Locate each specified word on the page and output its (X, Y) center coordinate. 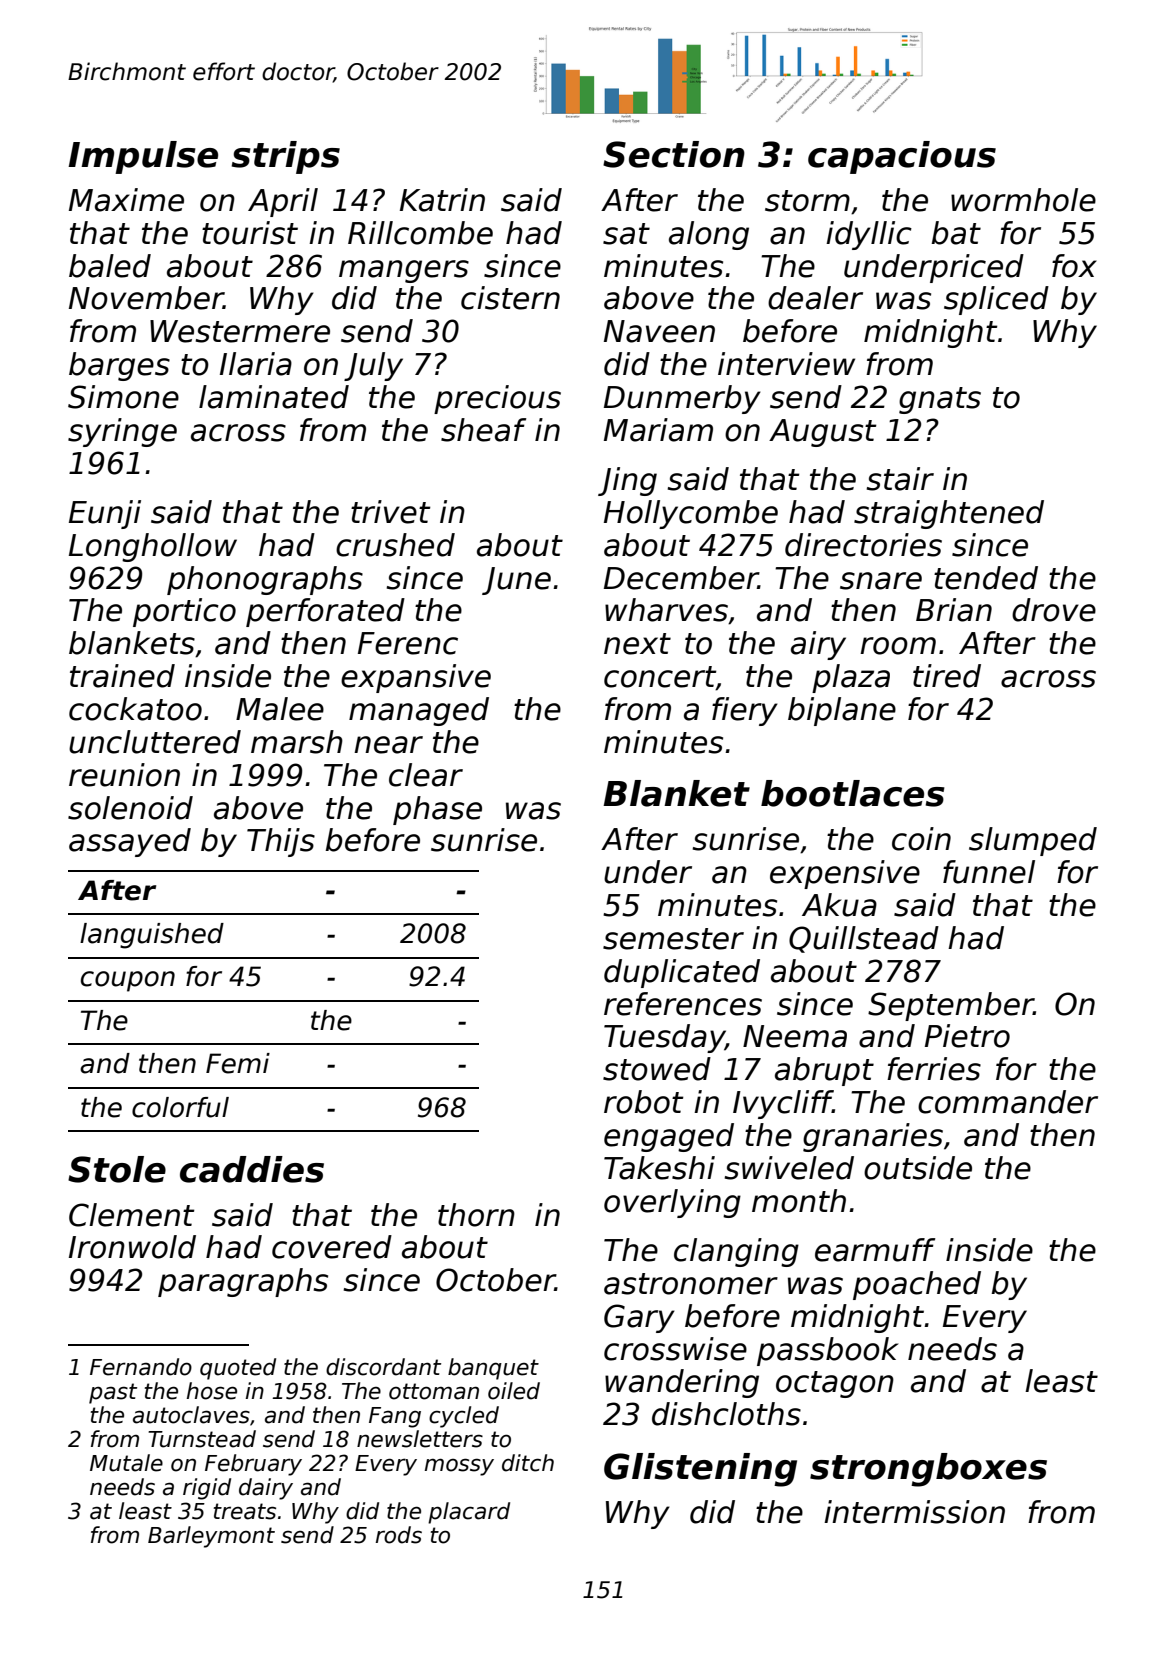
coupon (128, 981)
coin (921, 839)
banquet (493, 1369)
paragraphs (243, 1282)
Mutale (126, 1463)
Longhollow (153, 547)
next (637, 644)
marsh (297, 742)
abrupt (824, 1071)
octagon (835, 1384)
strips (285, 157)
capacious (902, 157)
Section (674, 154)
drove (1054, 610)
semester (673, 939)
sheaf (483, 430)
